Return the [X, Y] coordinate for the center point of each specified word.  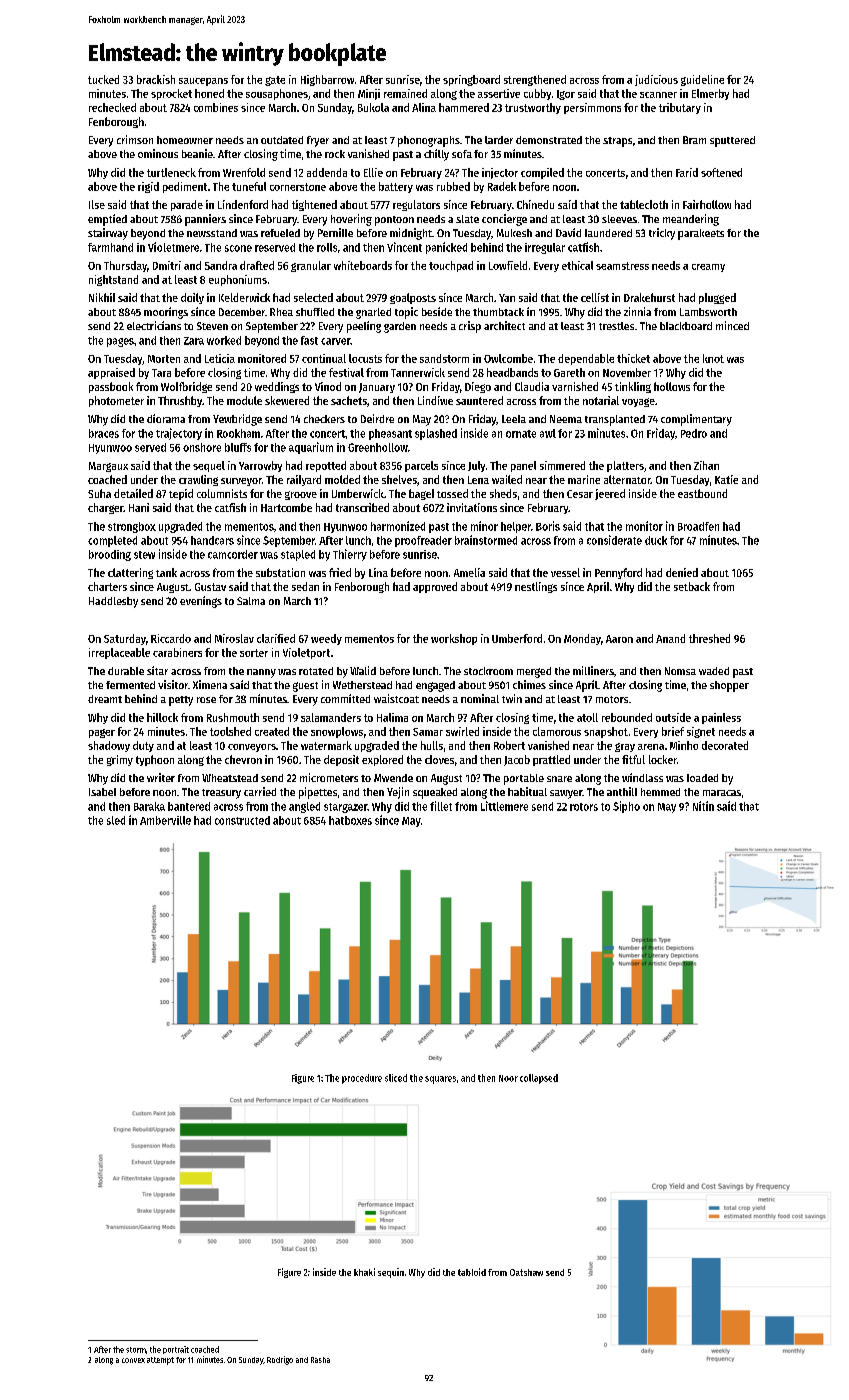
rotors [584, 807]
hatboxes [350, 820]
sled [116, 820]
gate [275, 81]
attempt [160, 1361]
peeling [364, 327]
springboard [471, 80]
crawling [198, 480]
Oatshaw [526, 1272]
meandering [691, 220]
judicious [656, 80]
